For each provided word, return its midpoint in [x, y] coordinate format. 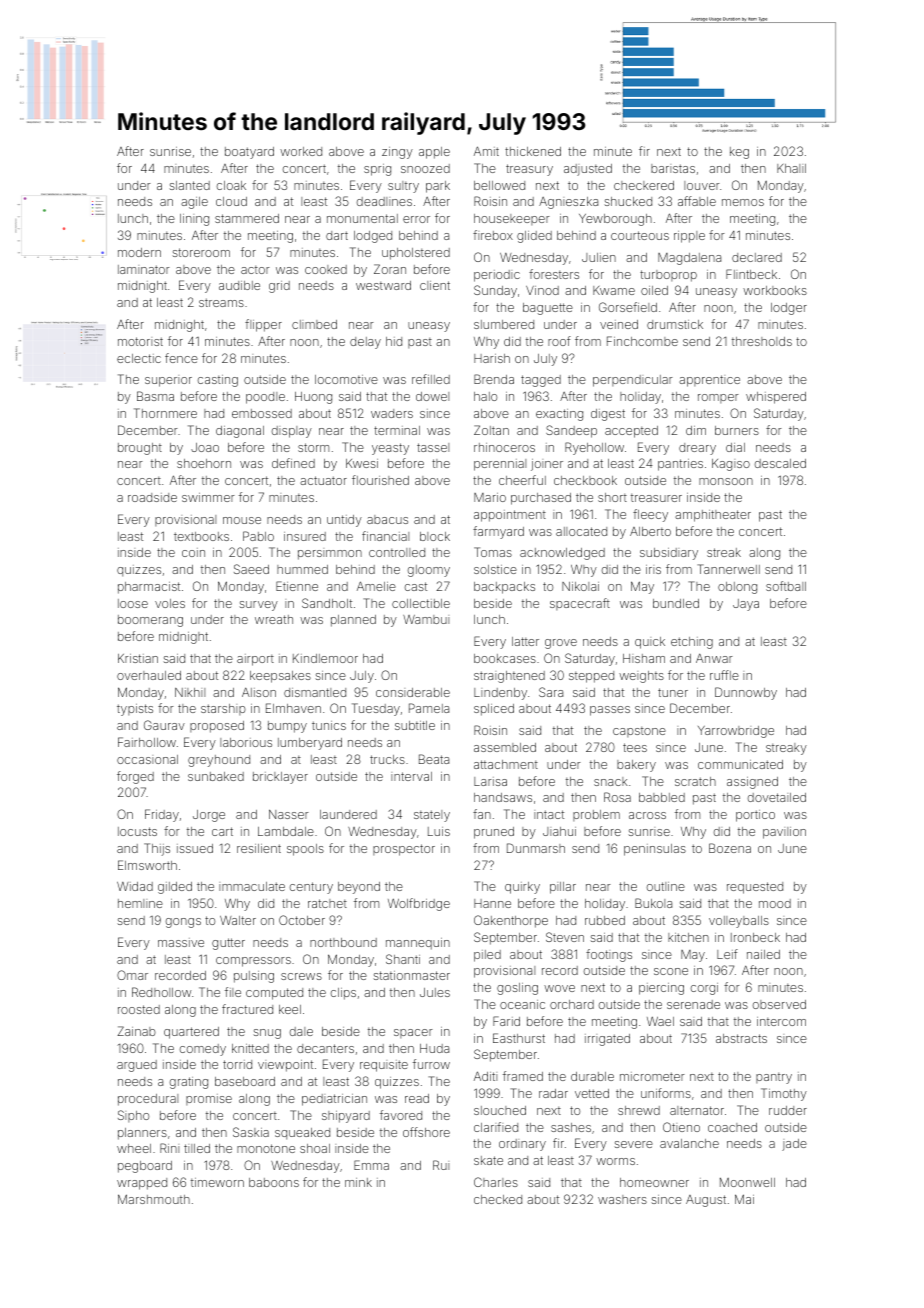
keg [739, 153]
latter [525, 641]
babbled [662, 797]
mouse [242, 520]
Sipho [133, 1116]
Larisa [490, 781]
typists [135, 710]
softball [786, 586]
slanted [189, 185]
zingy [397, 153]
